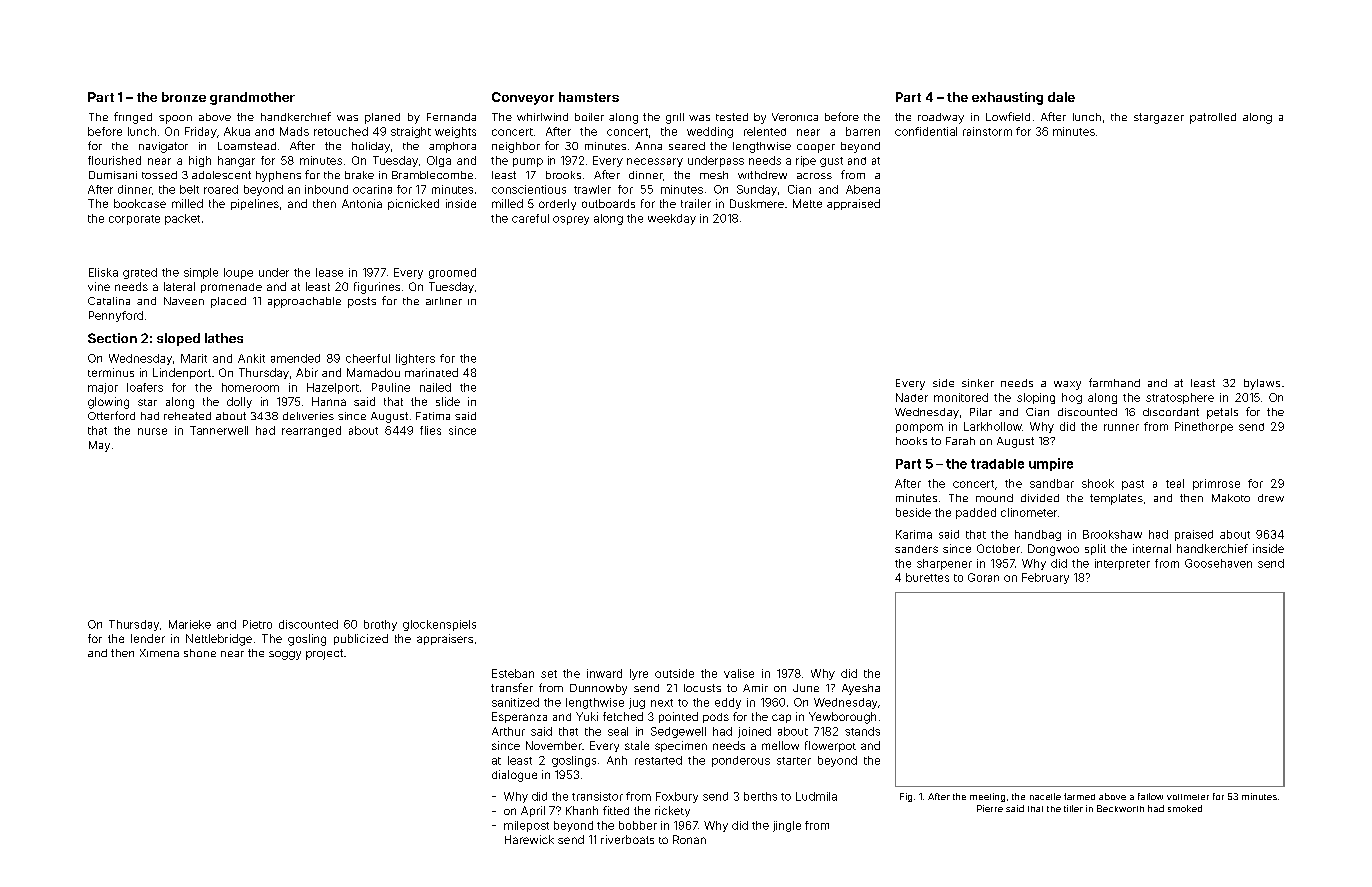  Describe the element at coordinates (795, 117) in the image. I see `Veronica` at that location.
